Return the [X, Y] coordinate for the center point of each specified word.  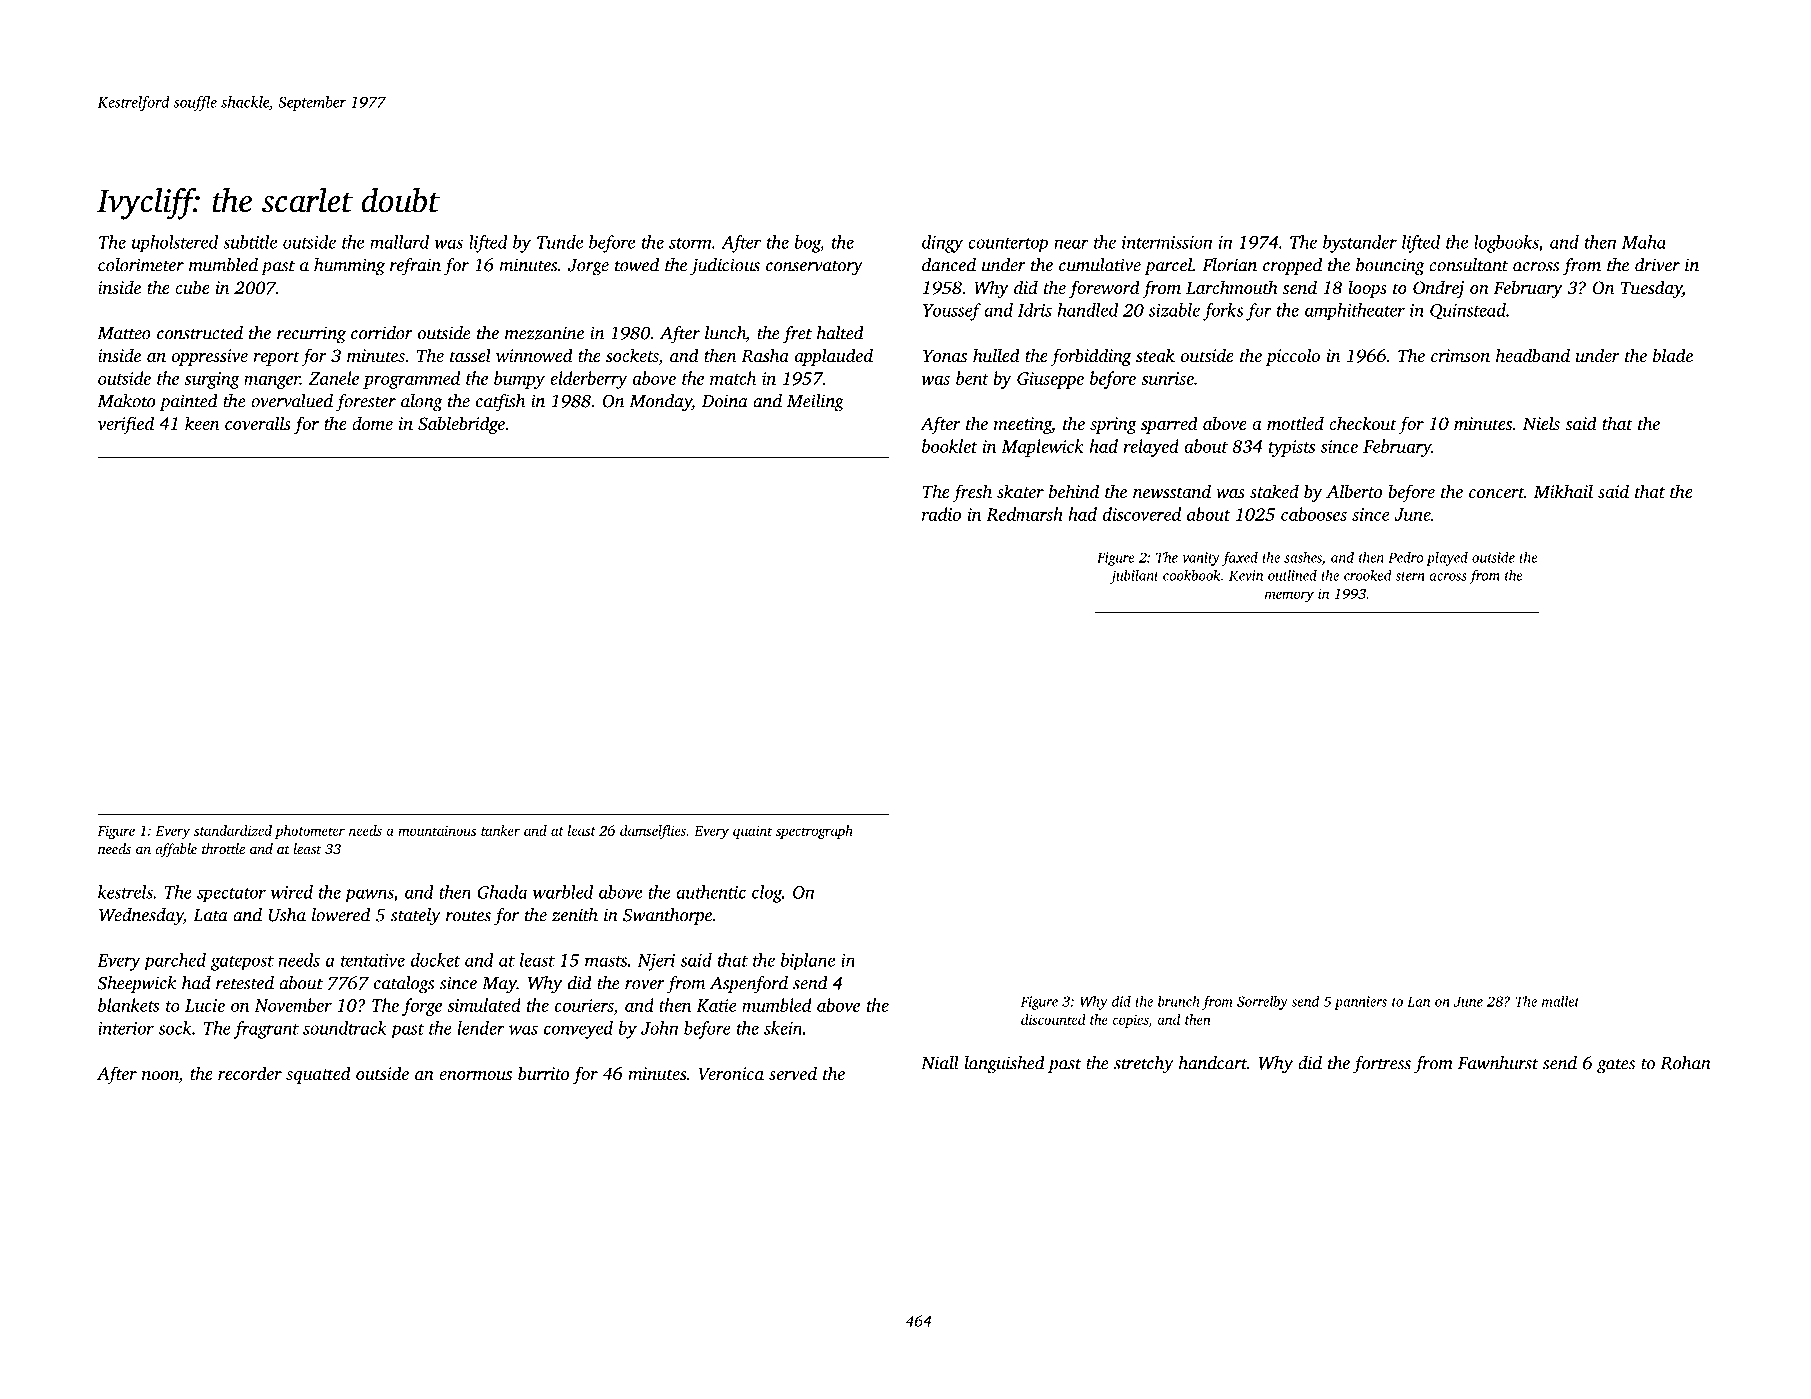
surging [212, 380]
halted [840, 333]
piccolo [1293, 357]
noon [160, 1077]
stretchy [1143, 1065]
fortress [1382, 1065]
